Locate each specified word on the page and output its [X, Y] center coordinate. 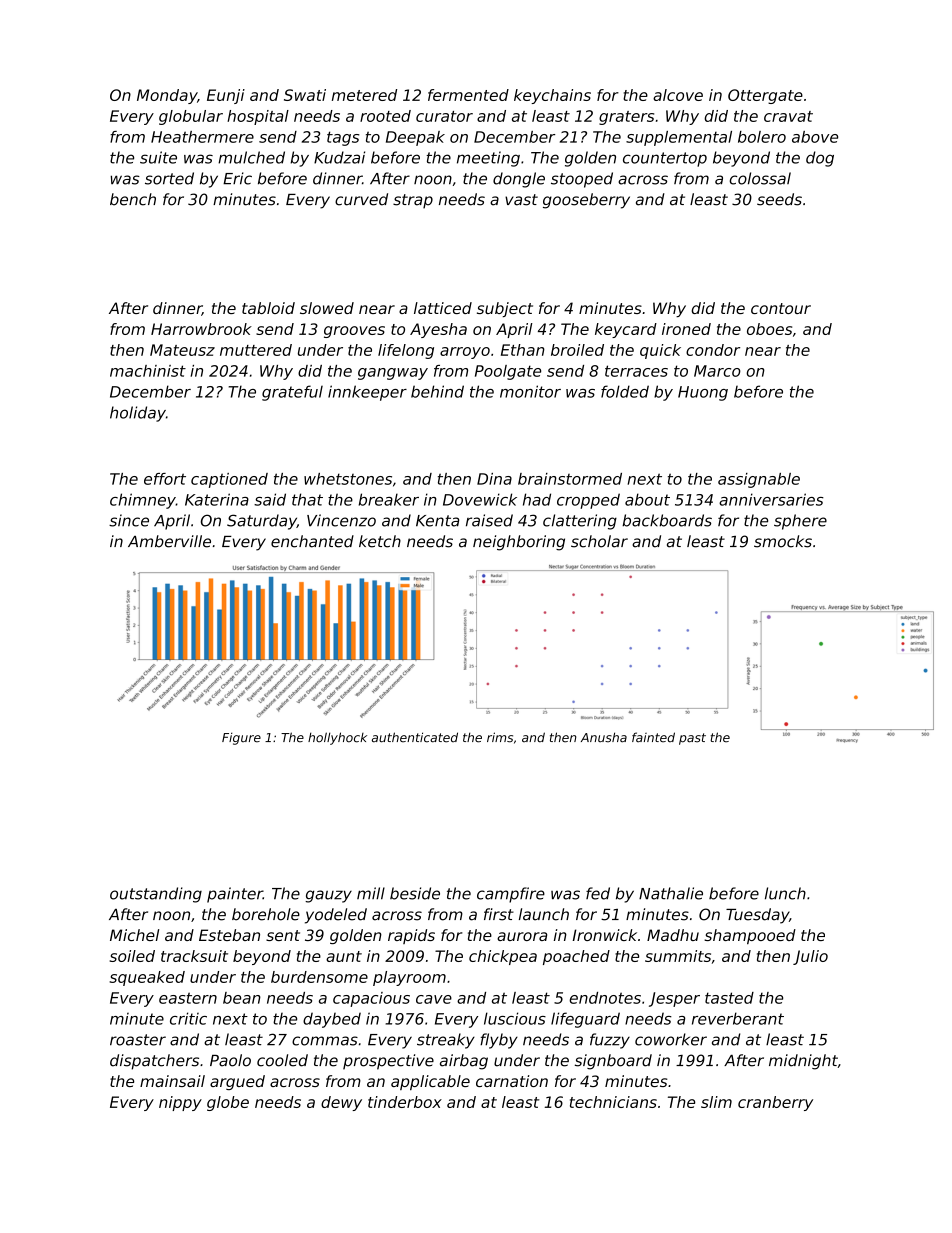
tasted [729, 998]
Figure [241, 738]
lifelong [406, 351]
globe [228, 1103]
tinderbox [405, 1102]
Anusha [604, 737]
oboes [769, 329]
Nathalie [671, 893]
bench [133, 199]
